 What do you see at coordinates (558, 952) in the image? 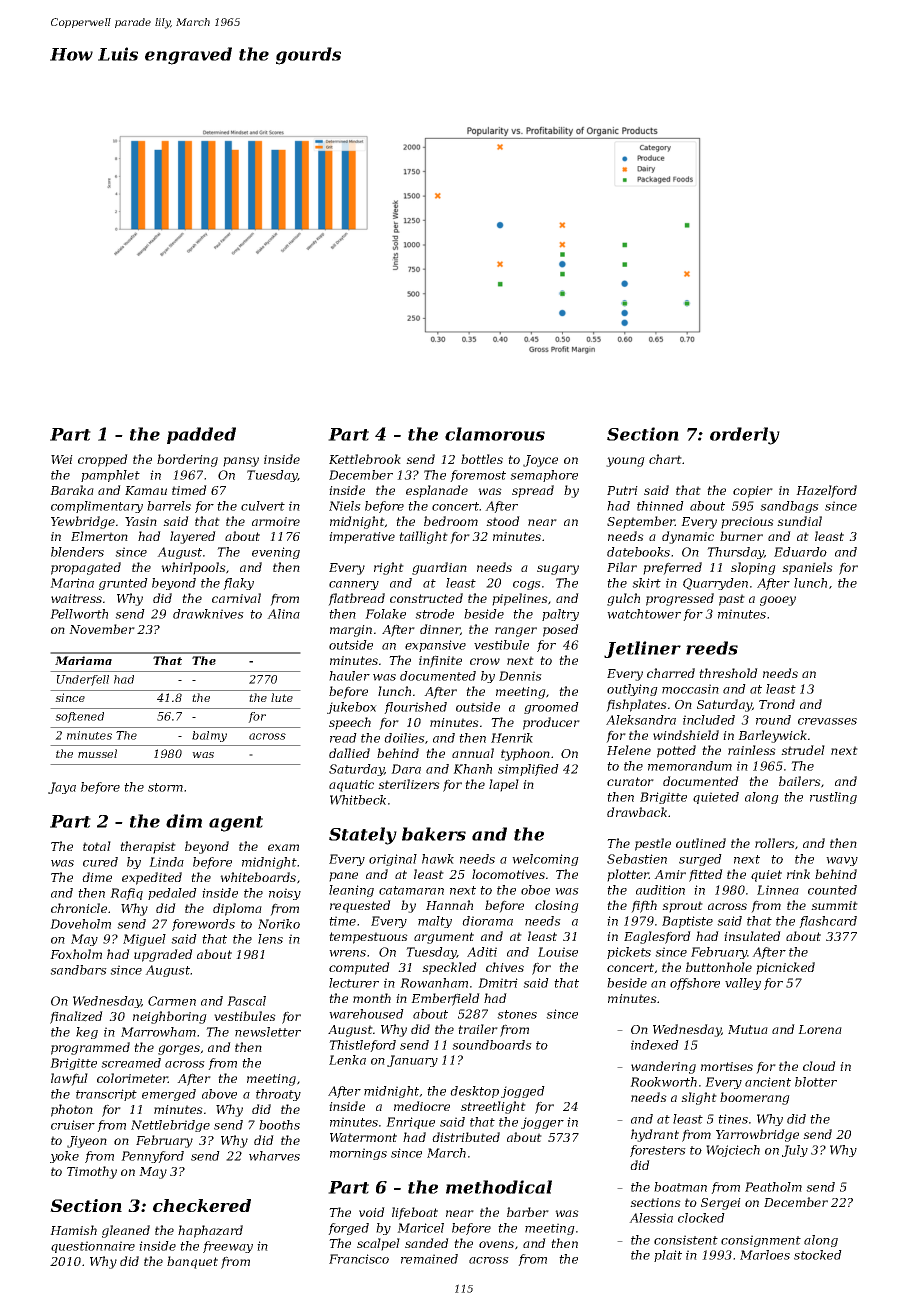
I see `Louise` at bounding box center [558, 952].
